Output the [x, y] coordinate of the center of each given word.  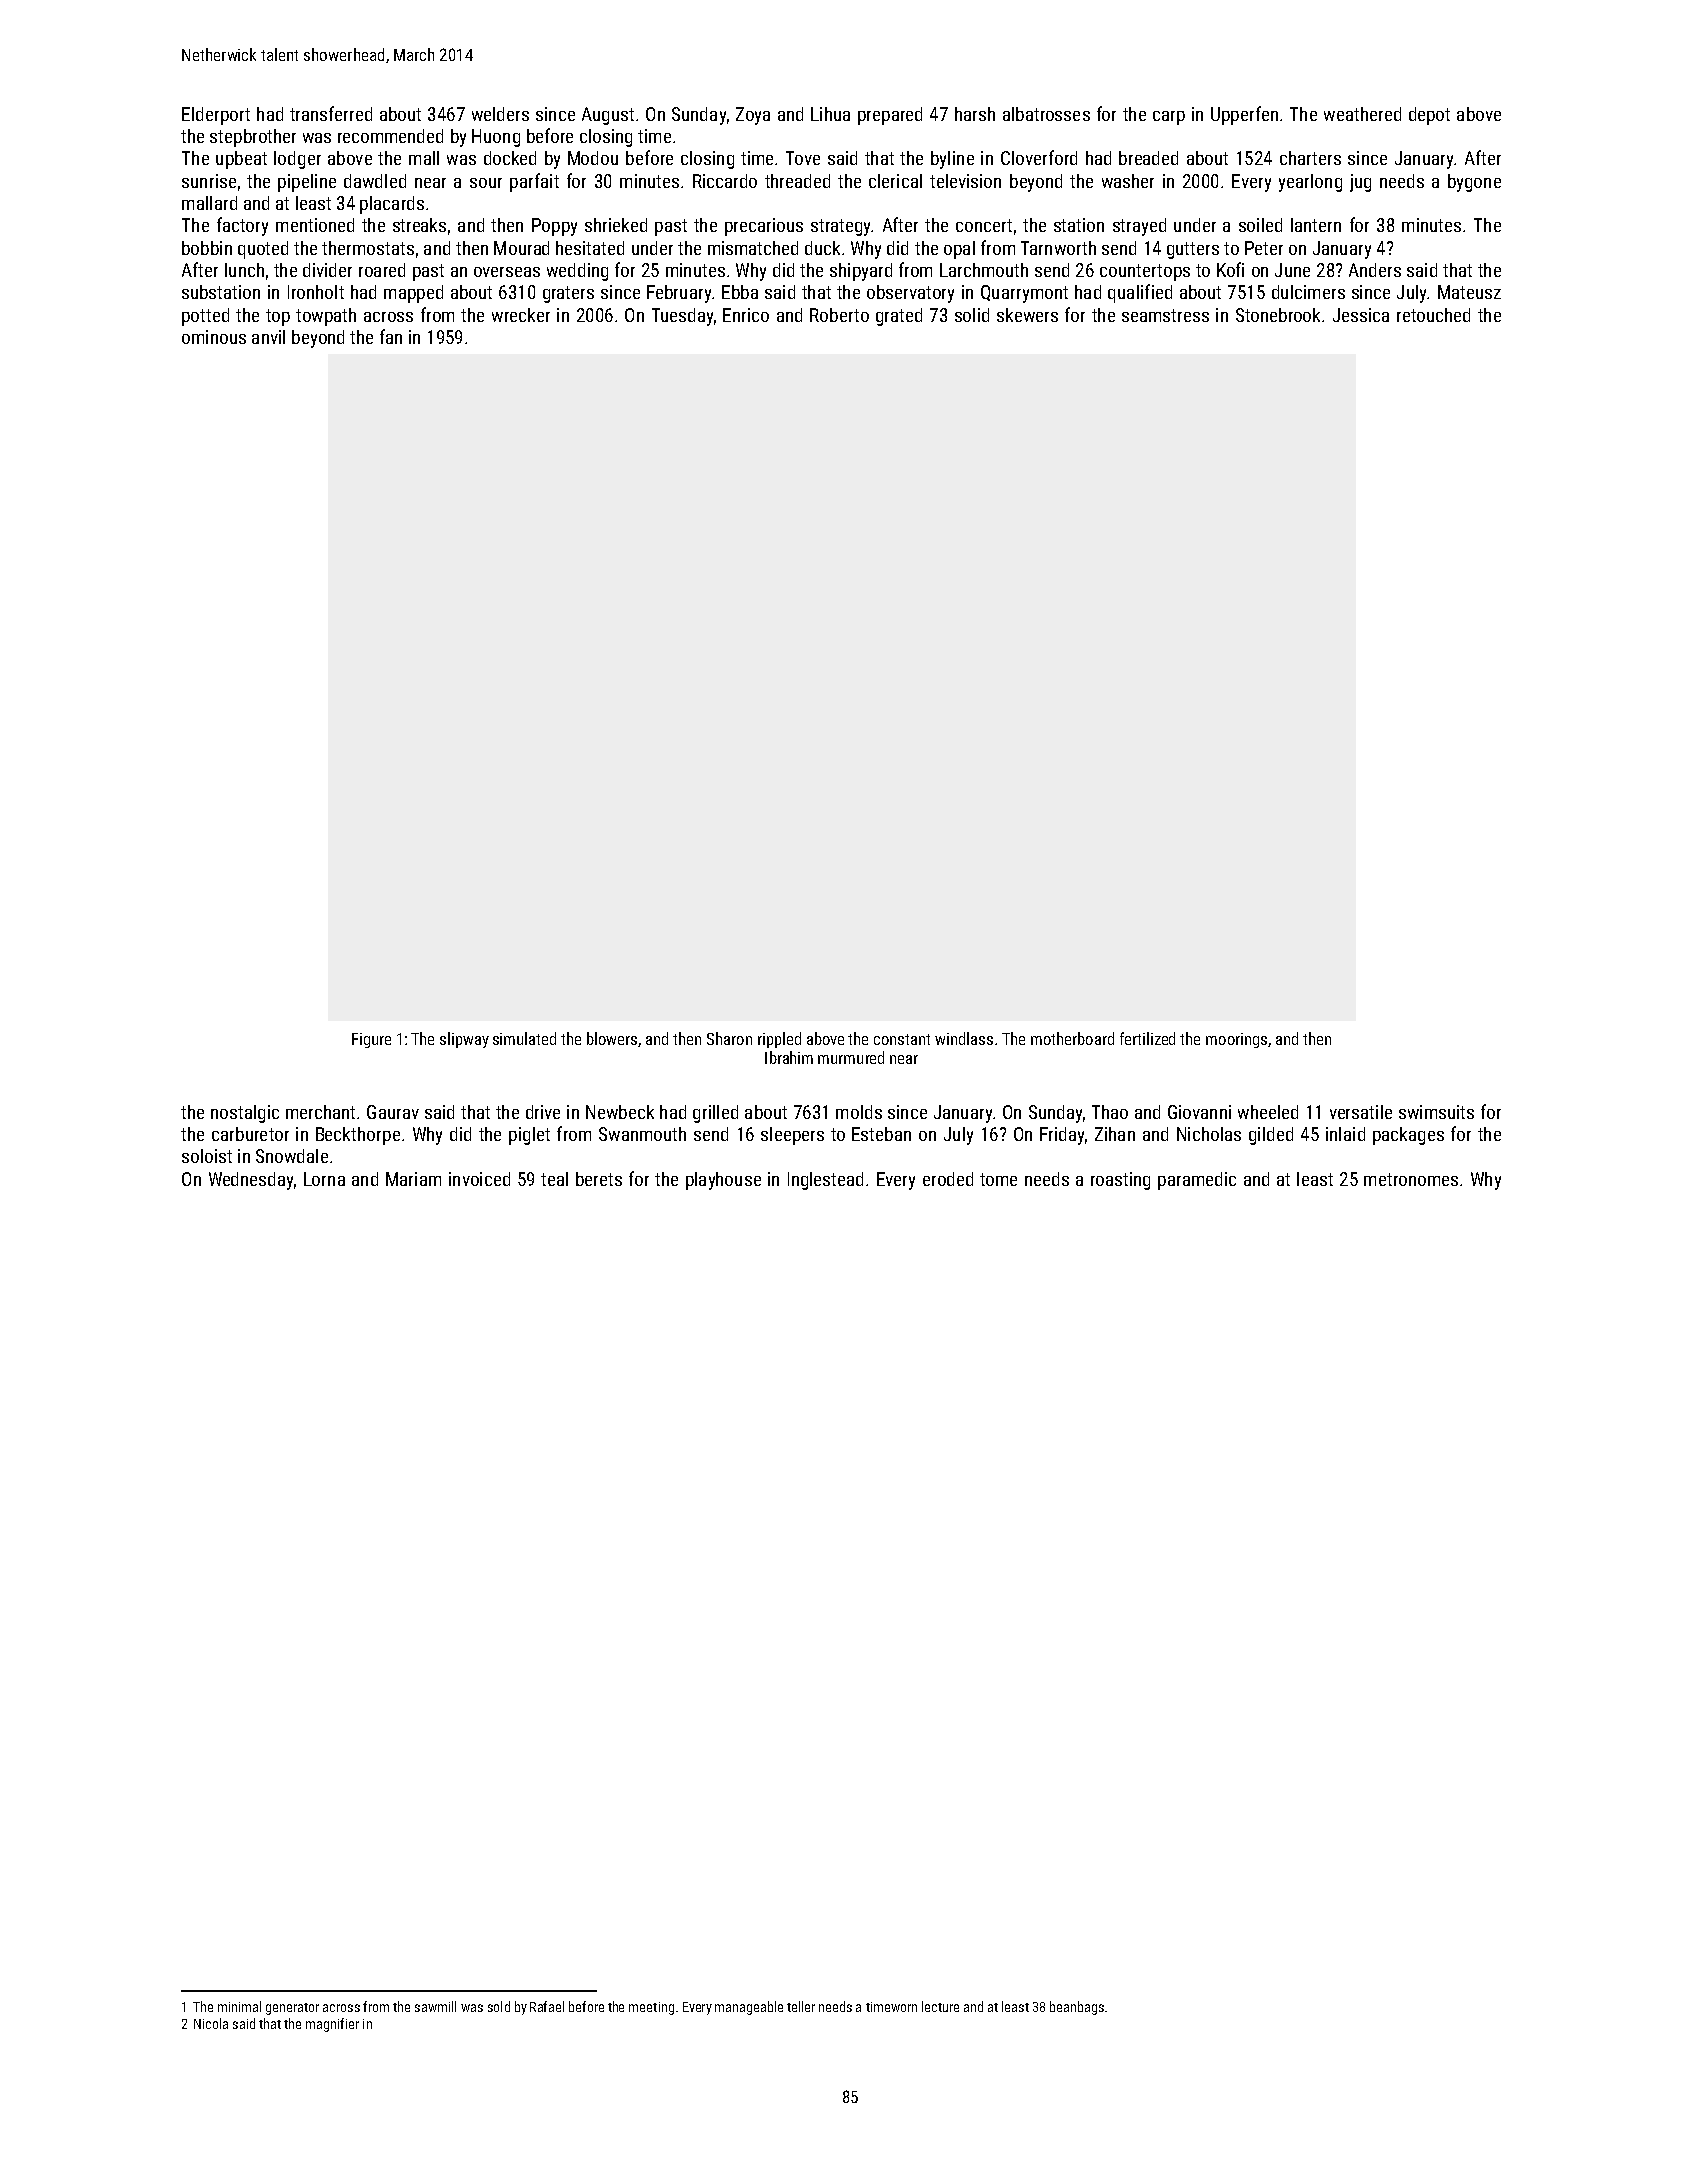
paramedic [1197, 1181]
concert [984, 225]
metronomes [1411, 1179]
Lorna [324, 1179]
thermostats [368, 248]
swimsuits [1436, 1112]
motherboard [1072, 1038]
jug [1360, 183]
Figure [371, 1040]
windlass [964, 1038]
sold [499, 2006]
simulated [524, 1038]
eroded [948, 1179]
